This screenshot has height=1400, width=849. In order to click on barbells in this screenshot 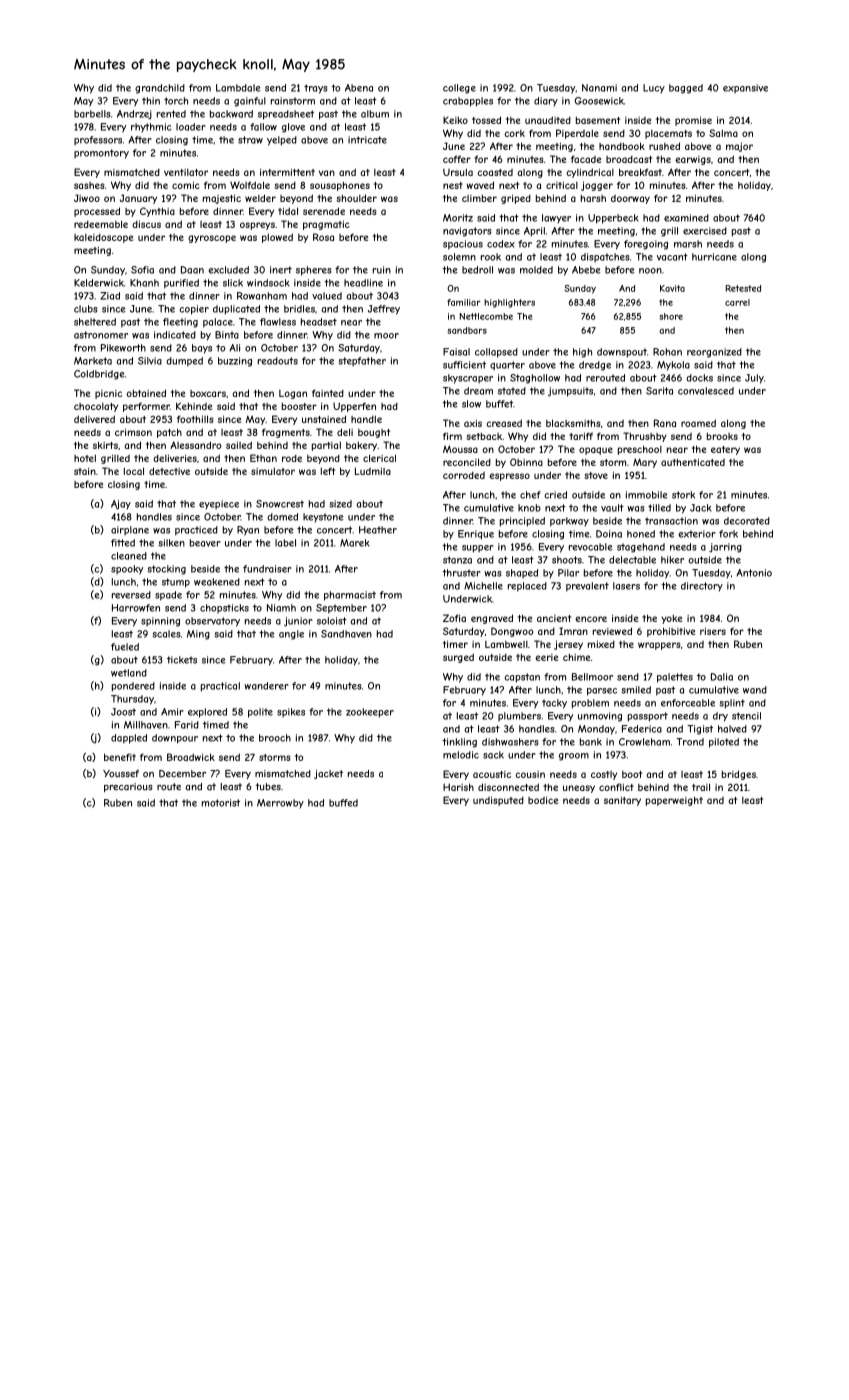, I will do `click(92, 114)`.
